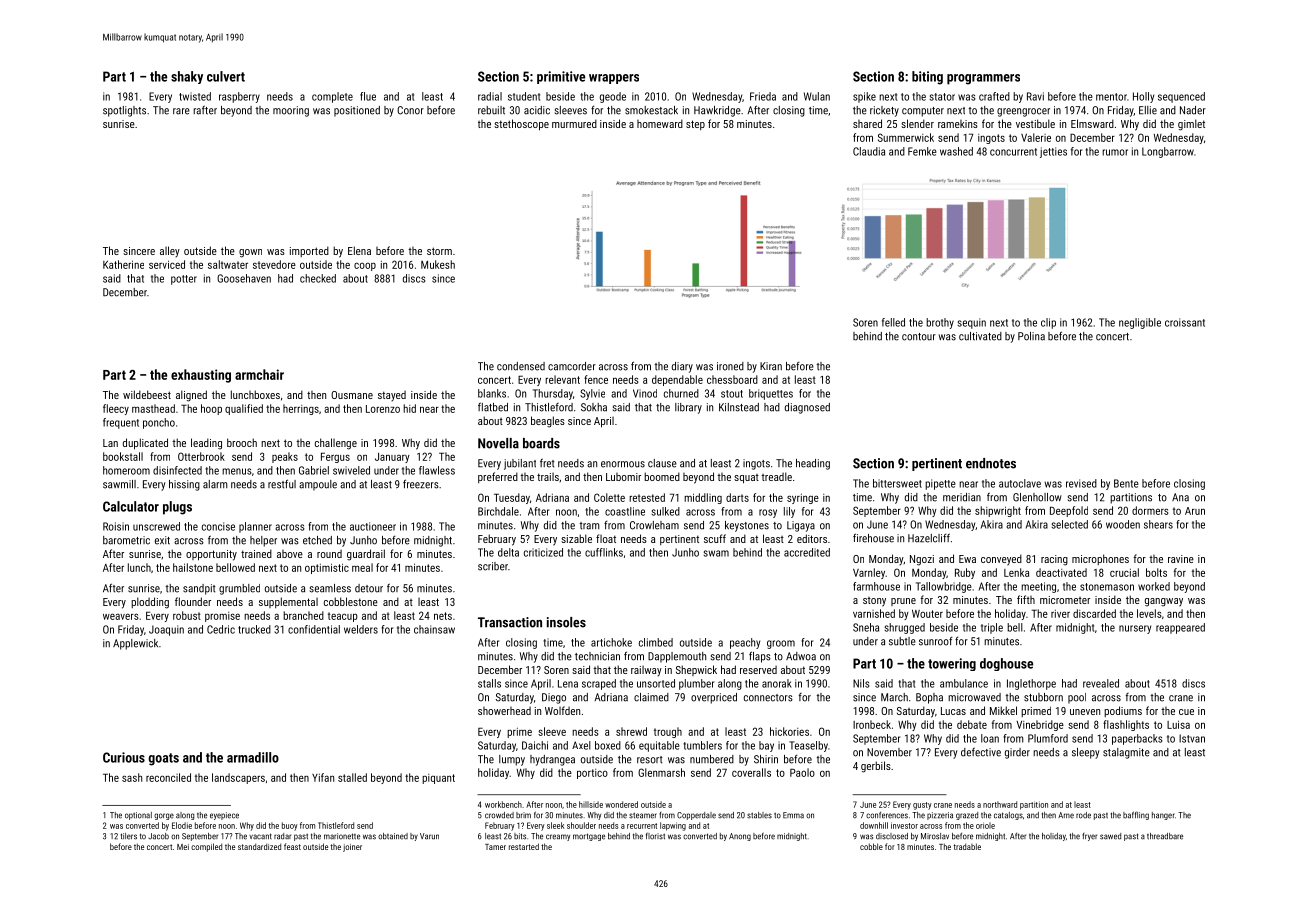  Describe the element at coordinates (1181, 97) in the page. I see `sequenced` at that location.
